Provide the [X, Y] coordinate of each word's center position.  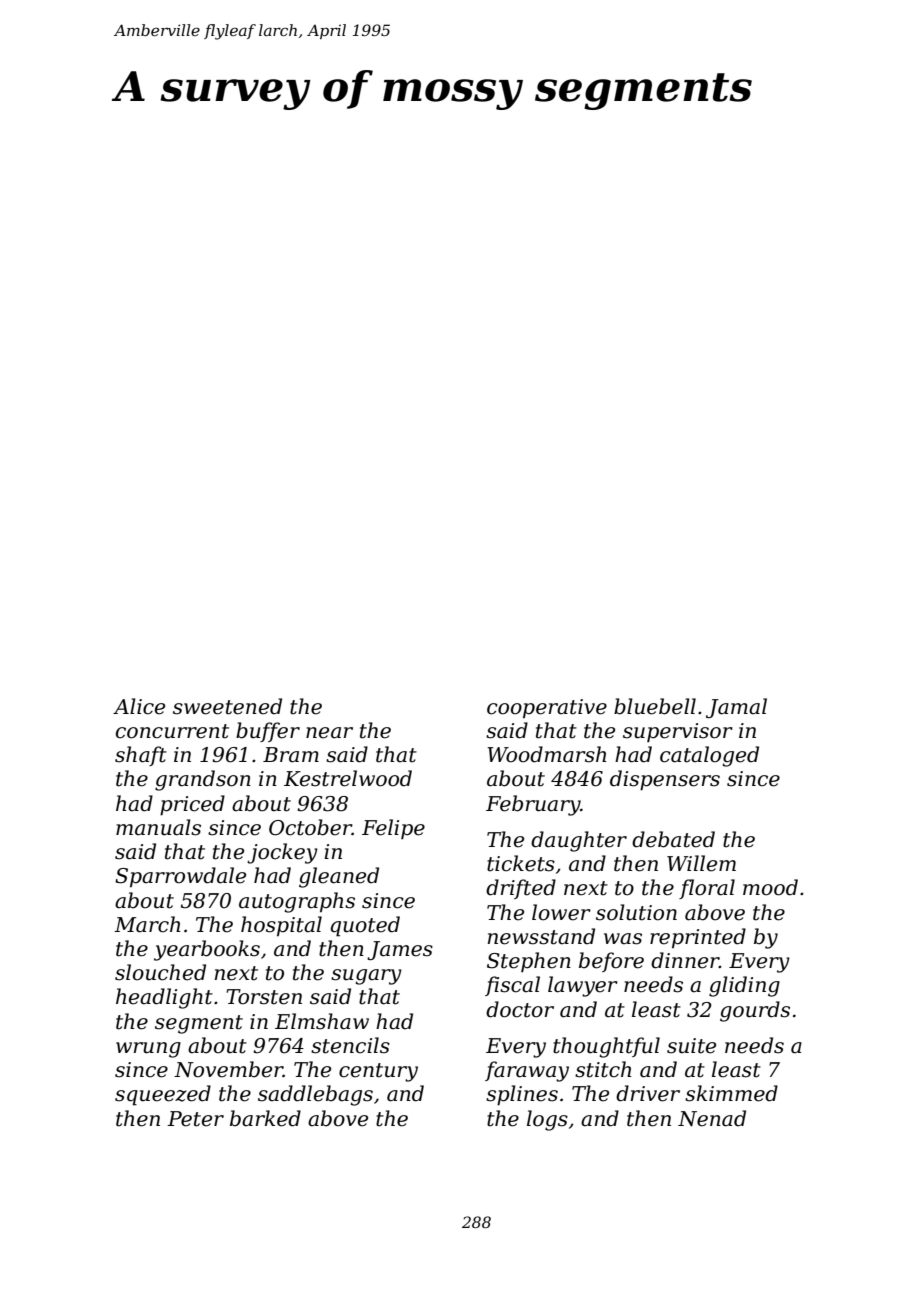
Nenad [712, 1118]
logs [547, 1120]
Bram [291, 755]
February [533, 805]
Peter [195, 1119]
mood [770, 887]
